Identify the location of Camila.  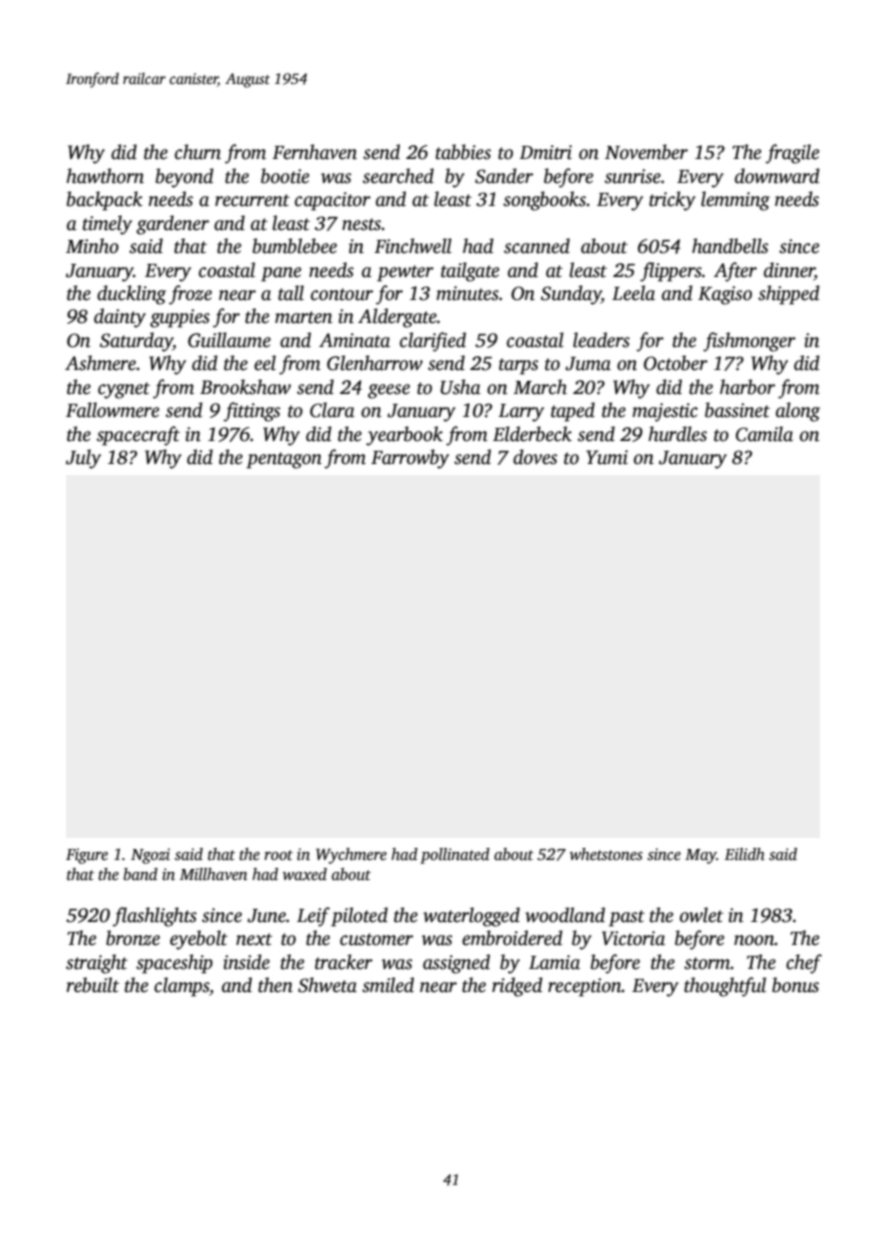
(764, 434).
